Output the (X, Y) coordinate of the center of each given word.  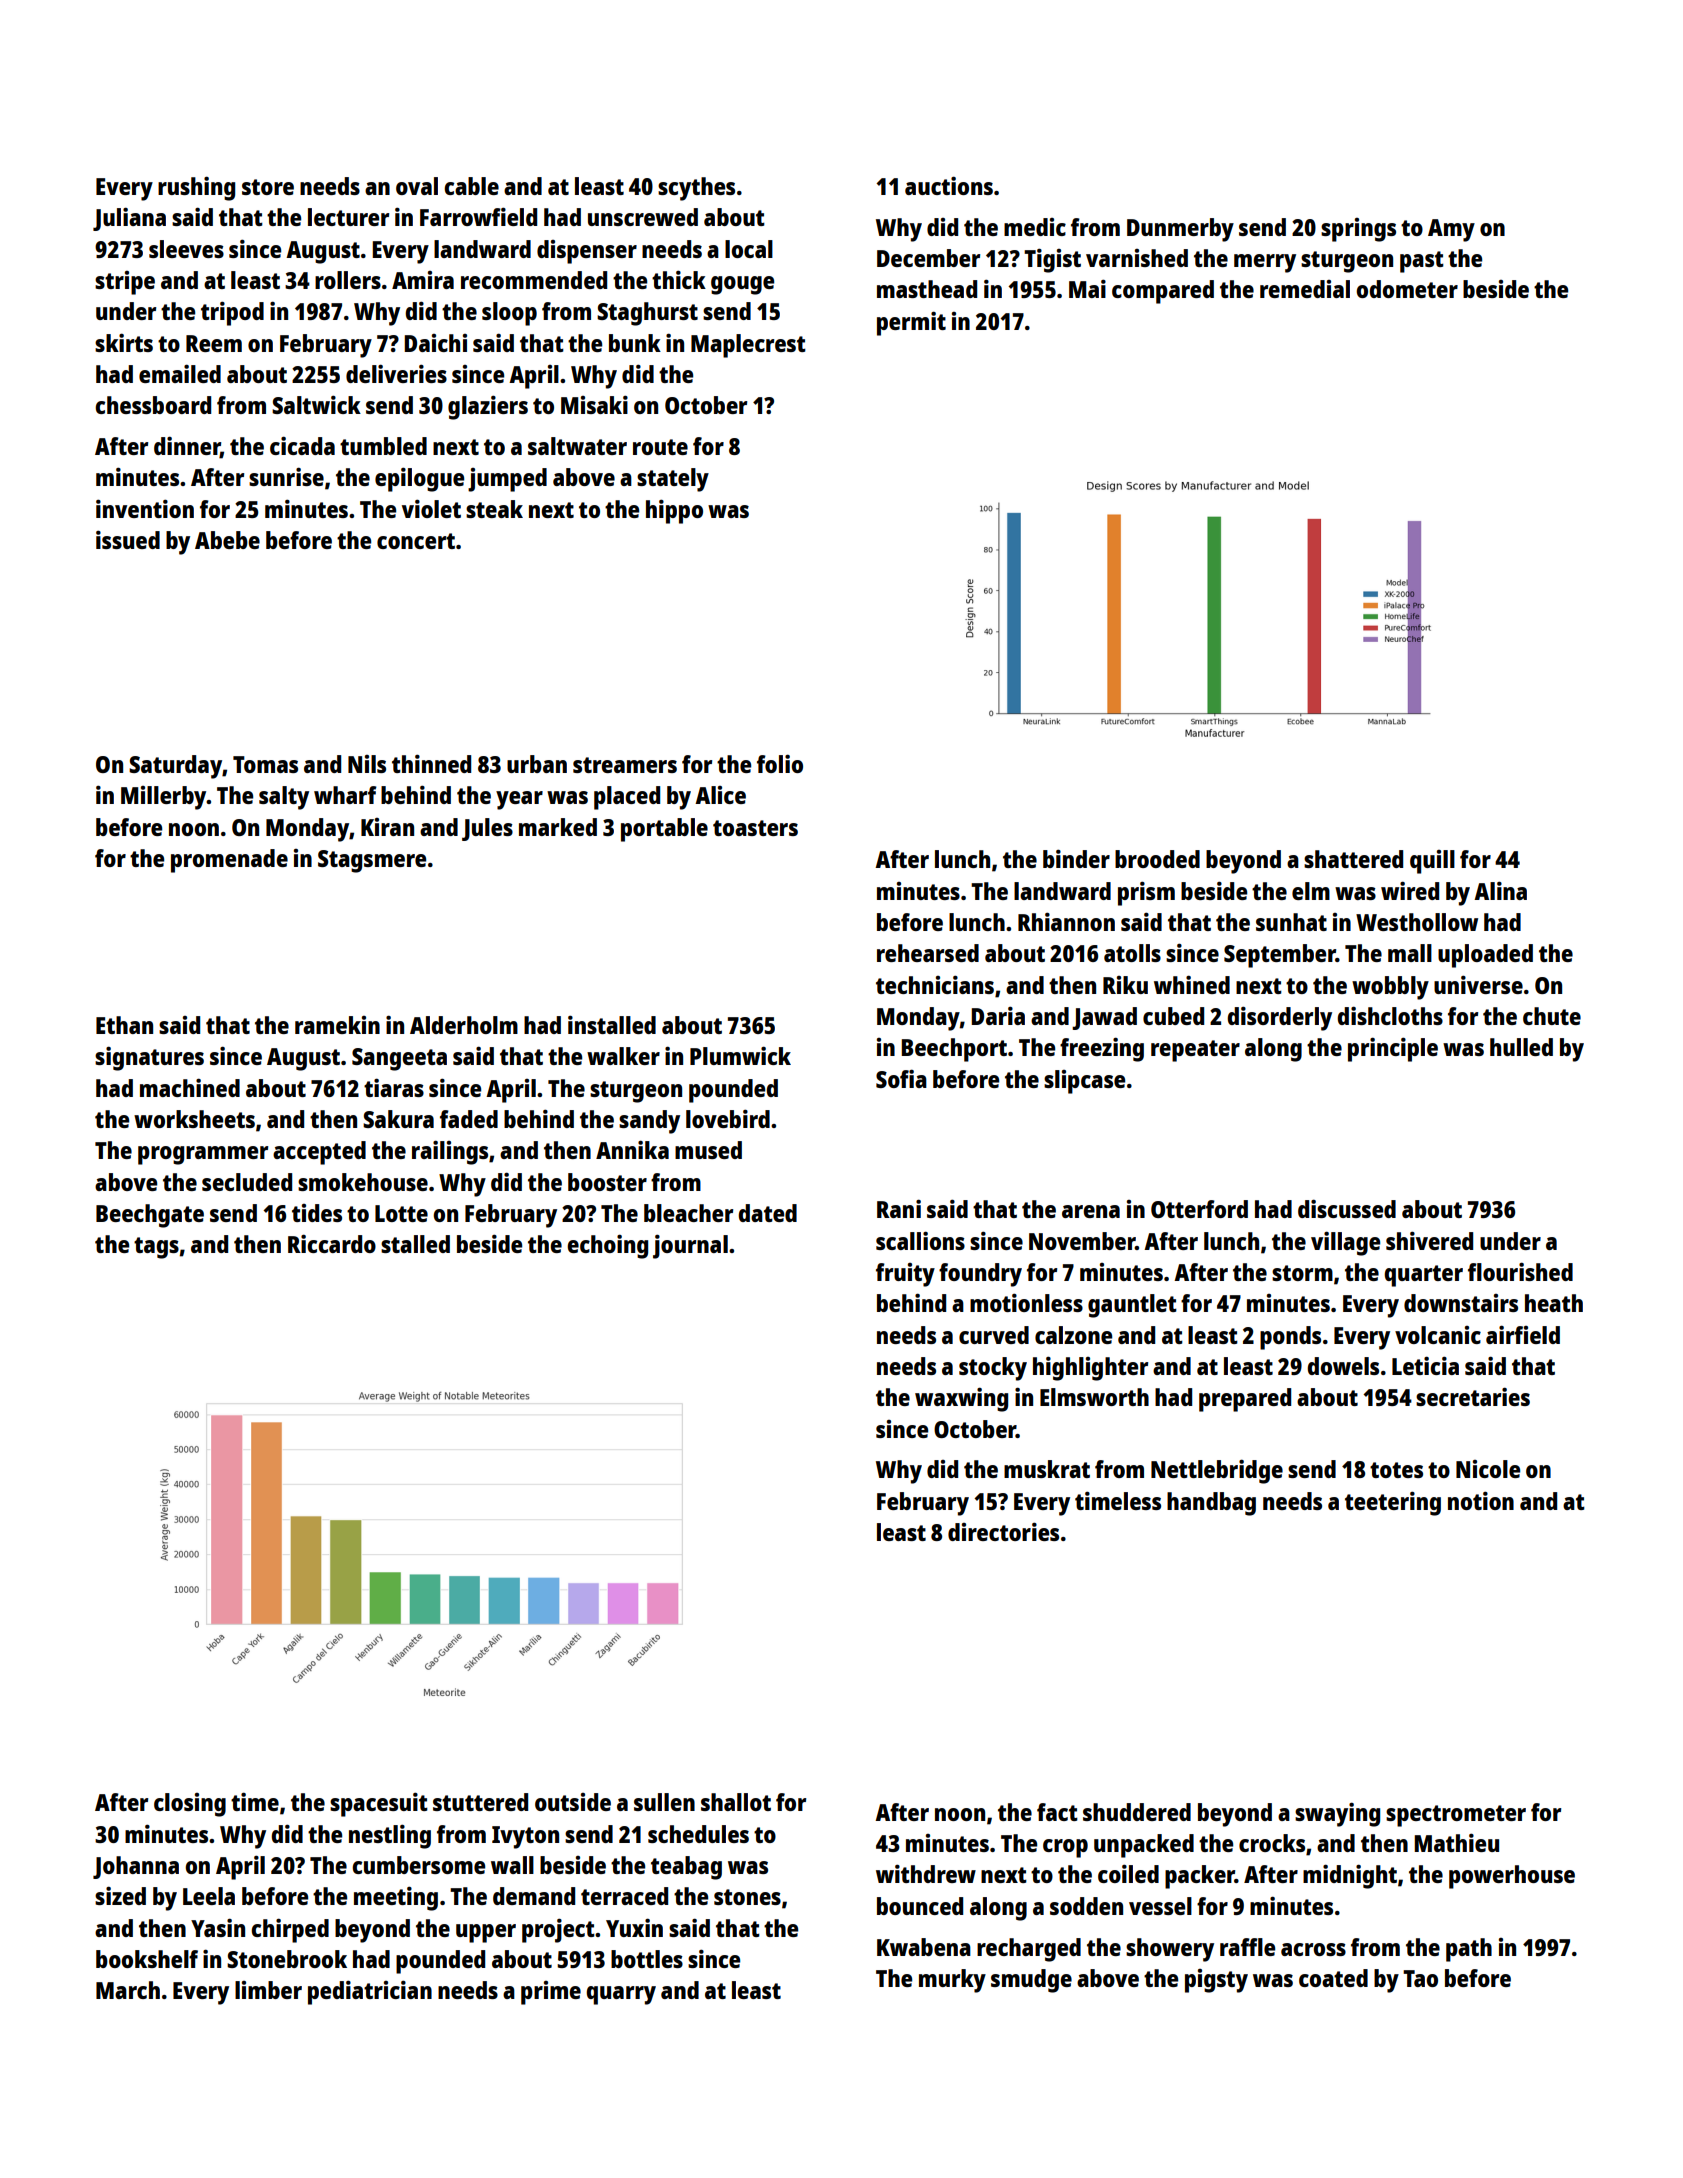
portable (664, 830)
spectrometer (1456, 1816)
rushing (196, 188)
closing (190, 1805)
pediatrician (370, 1992)
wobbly (1390, 988)
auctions (949, 185)
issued (128, 539)
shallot (736, 1802)
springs (1358, 230)
